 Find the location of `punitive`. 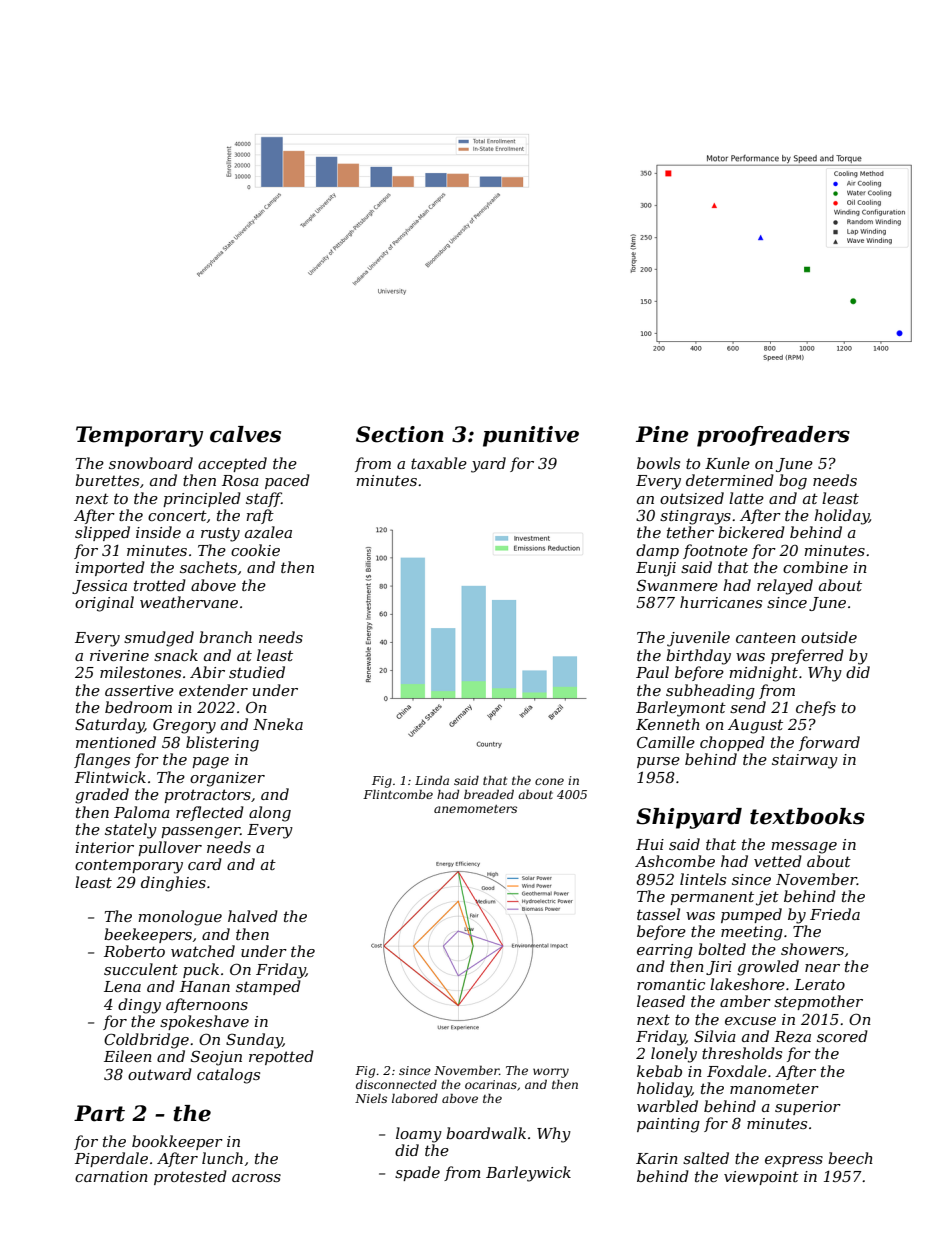

punitive is located at coordinates (531, 436).
